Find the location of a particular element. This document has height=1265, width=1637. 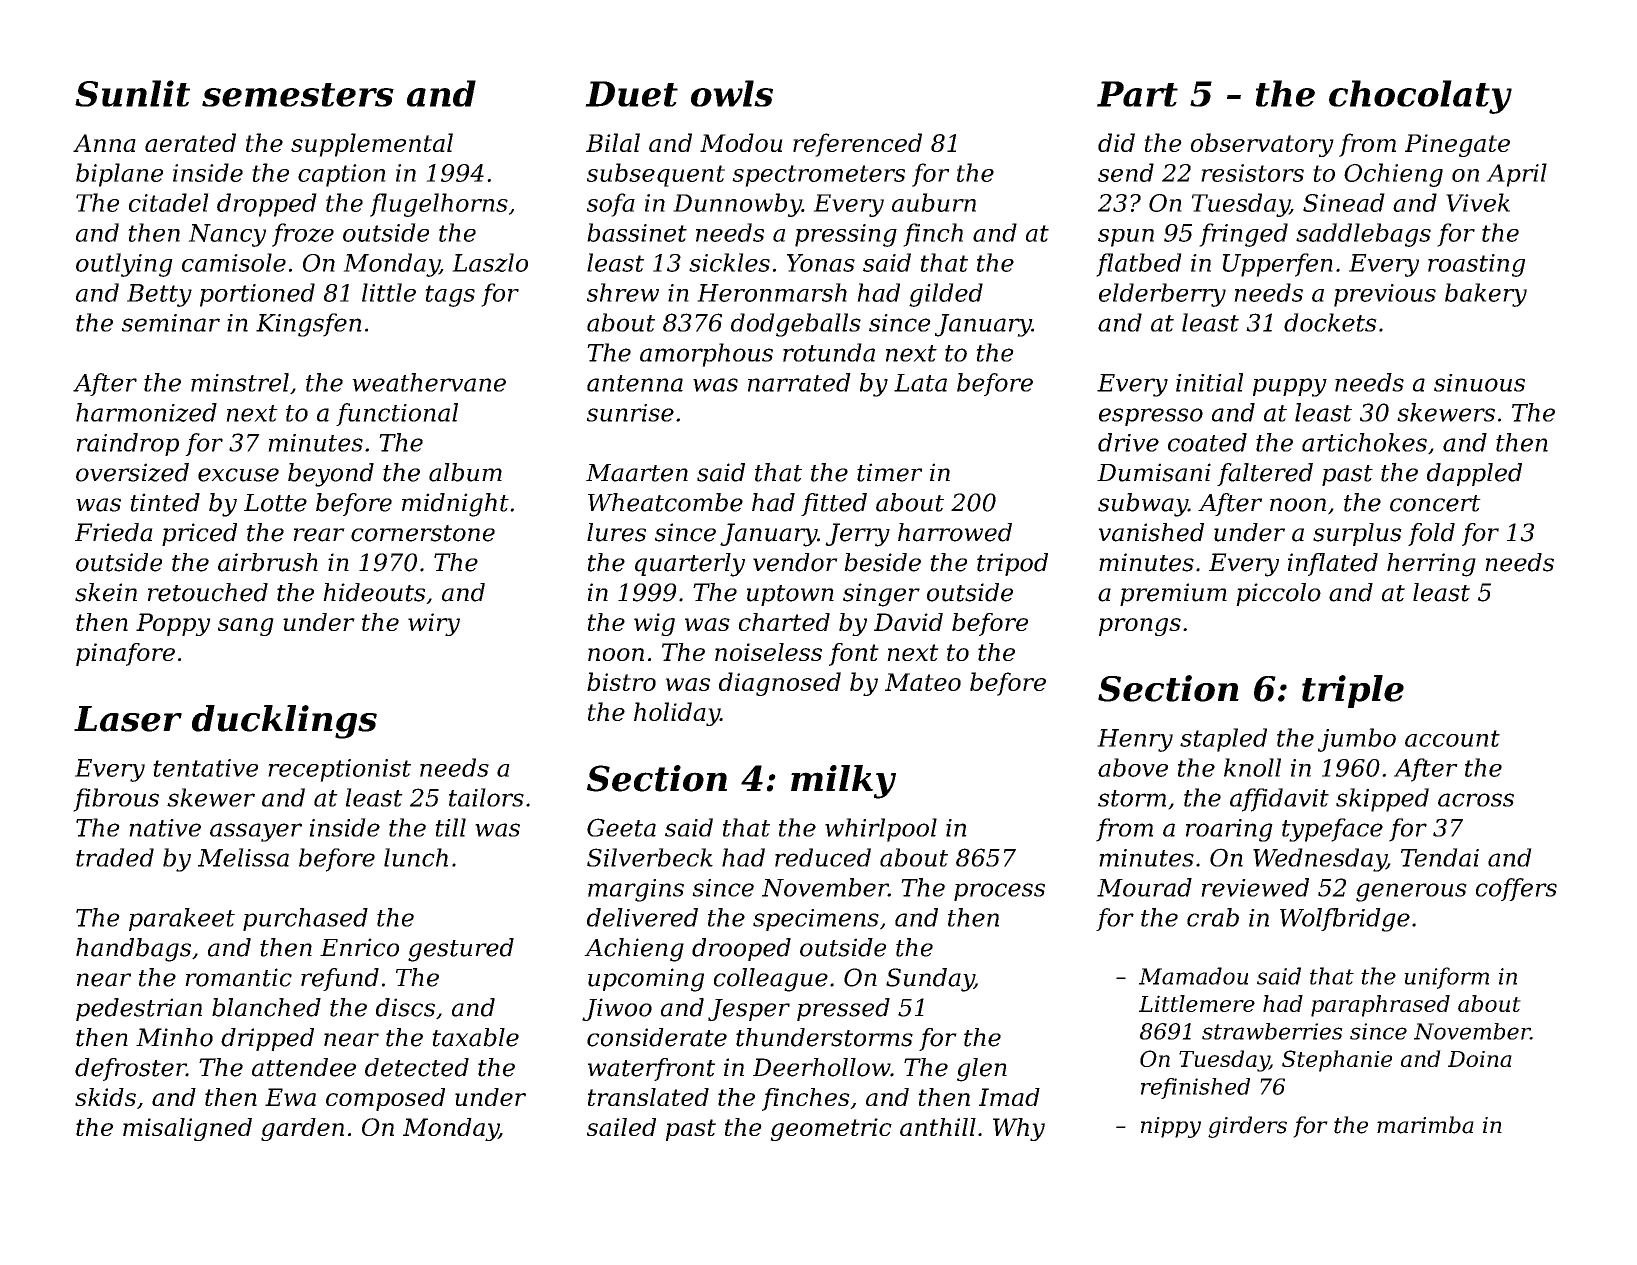

caption is located at coordinates (342, 175).
